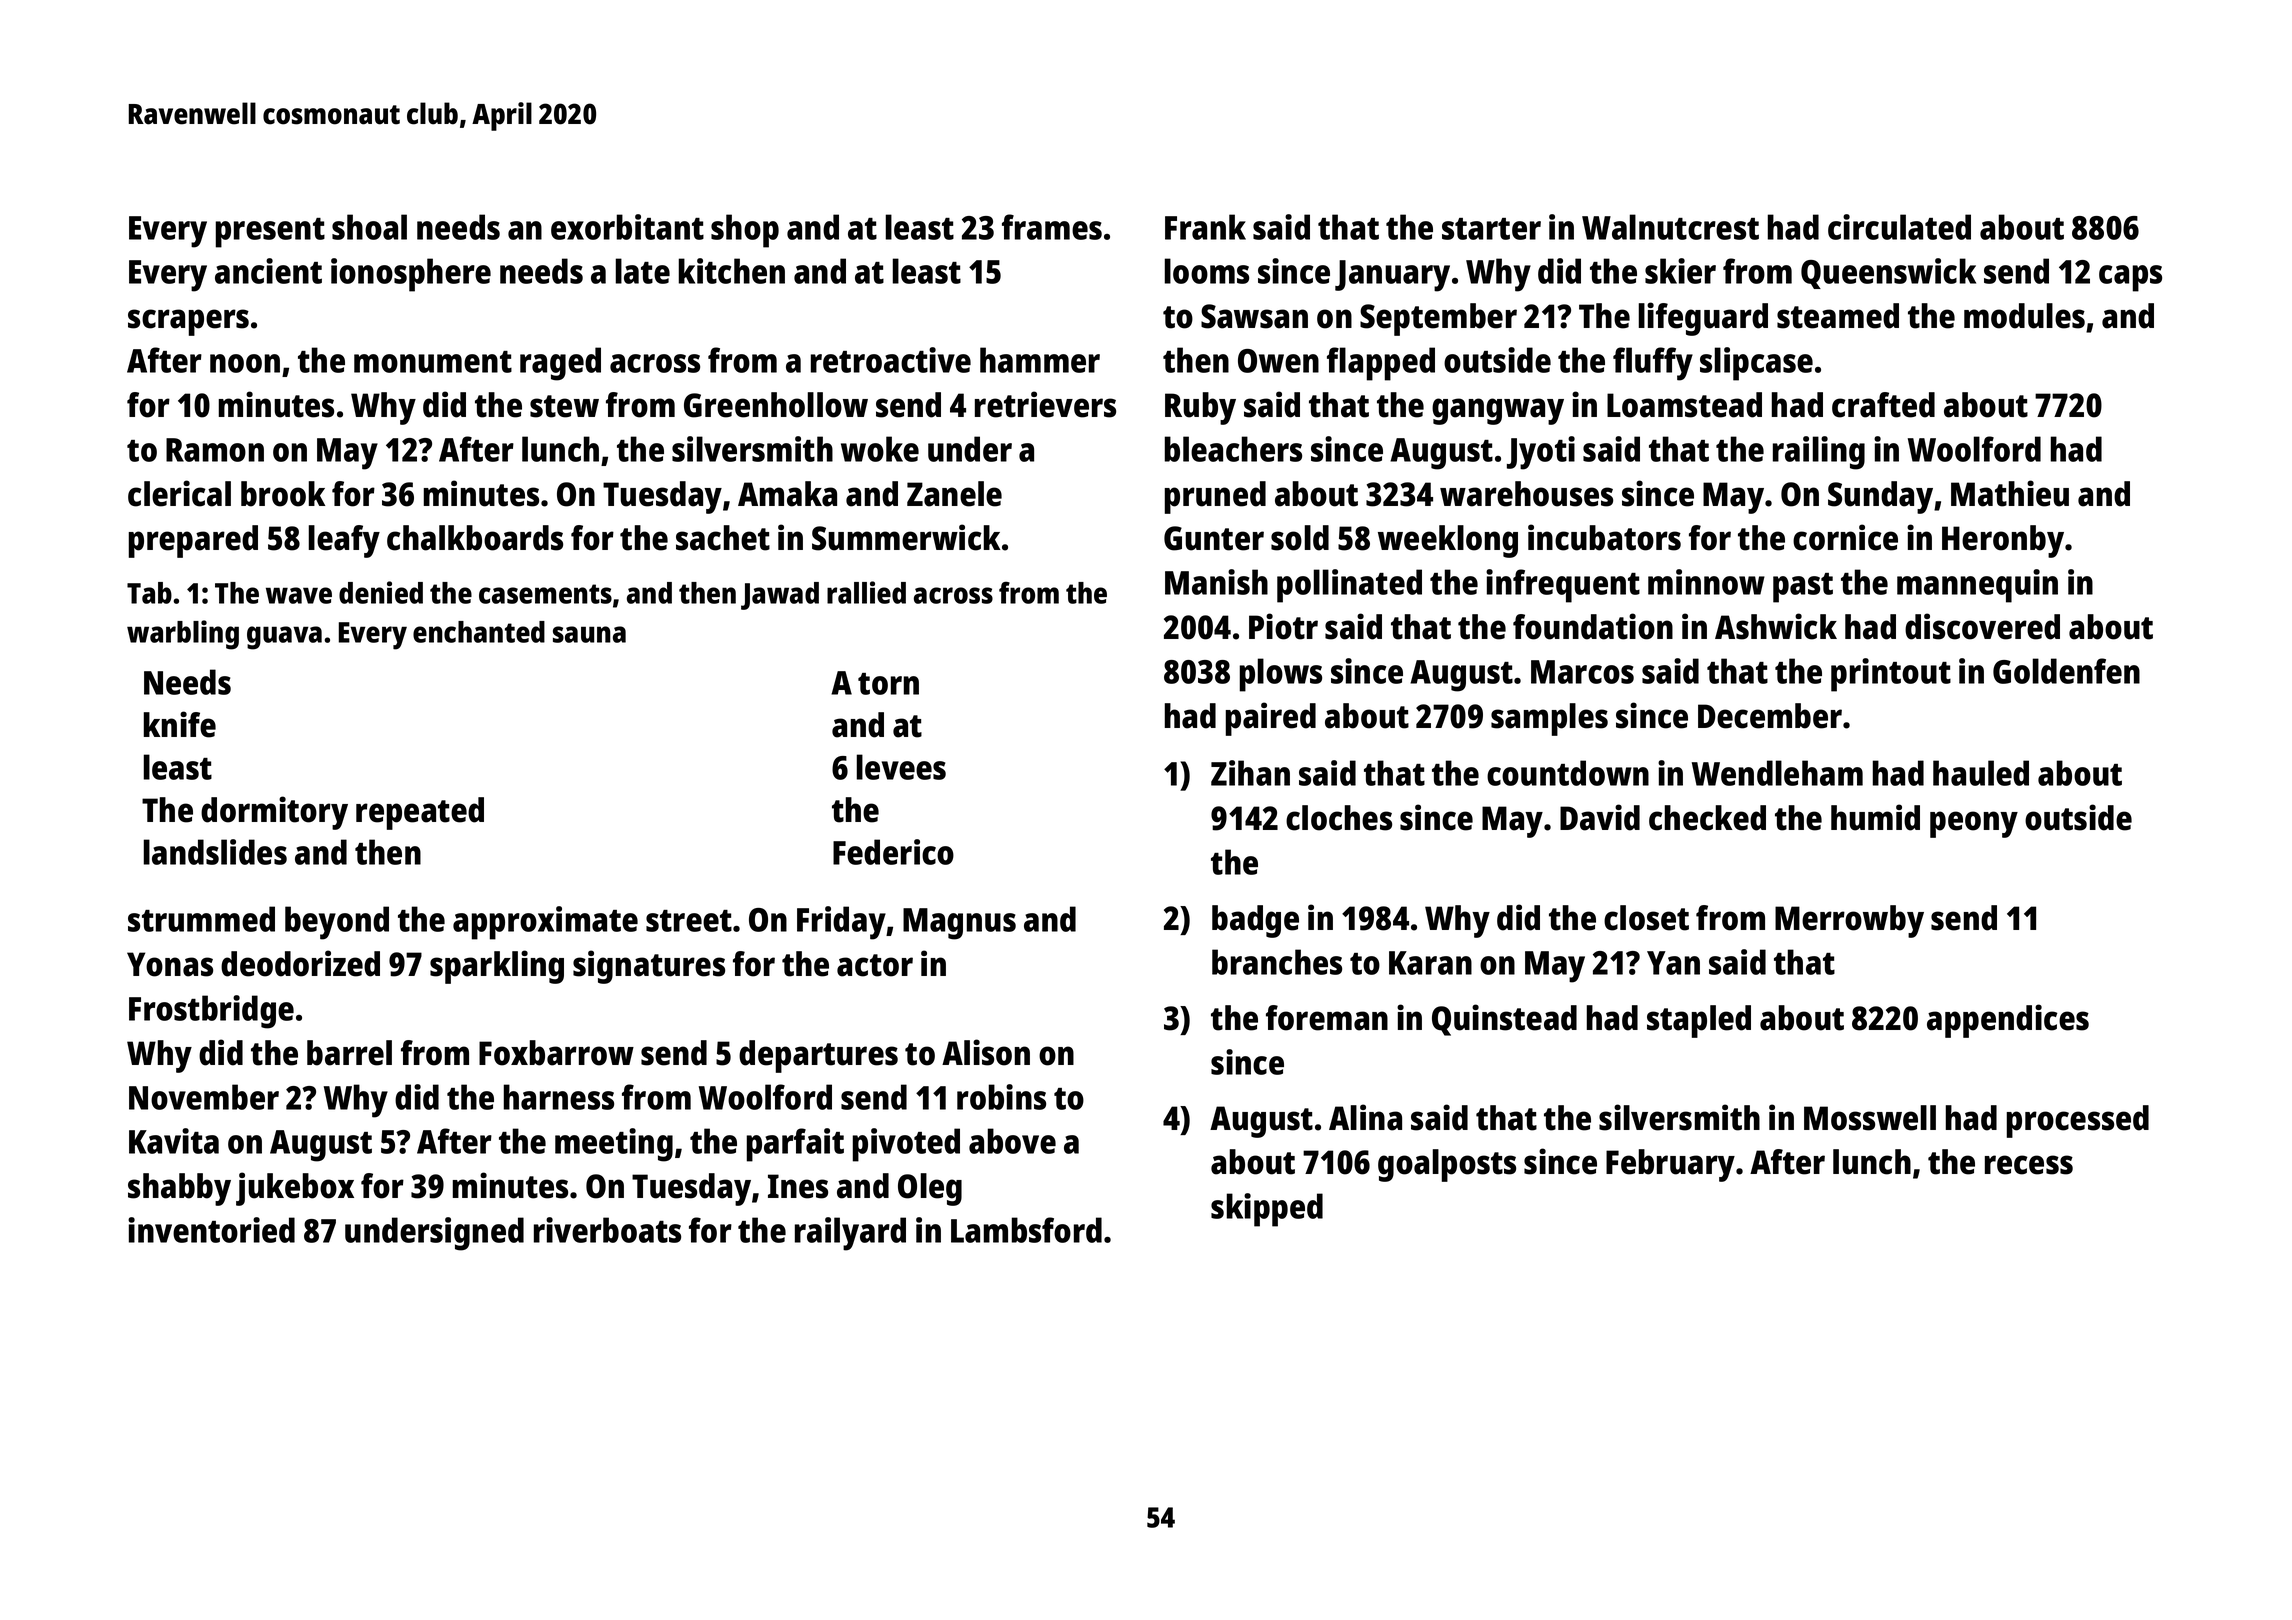 The width and height of the screenshot is (2292, 1620). Describe the element at coordinates (1756, 364) in the screenshot. I see `slipcase` at that location.
